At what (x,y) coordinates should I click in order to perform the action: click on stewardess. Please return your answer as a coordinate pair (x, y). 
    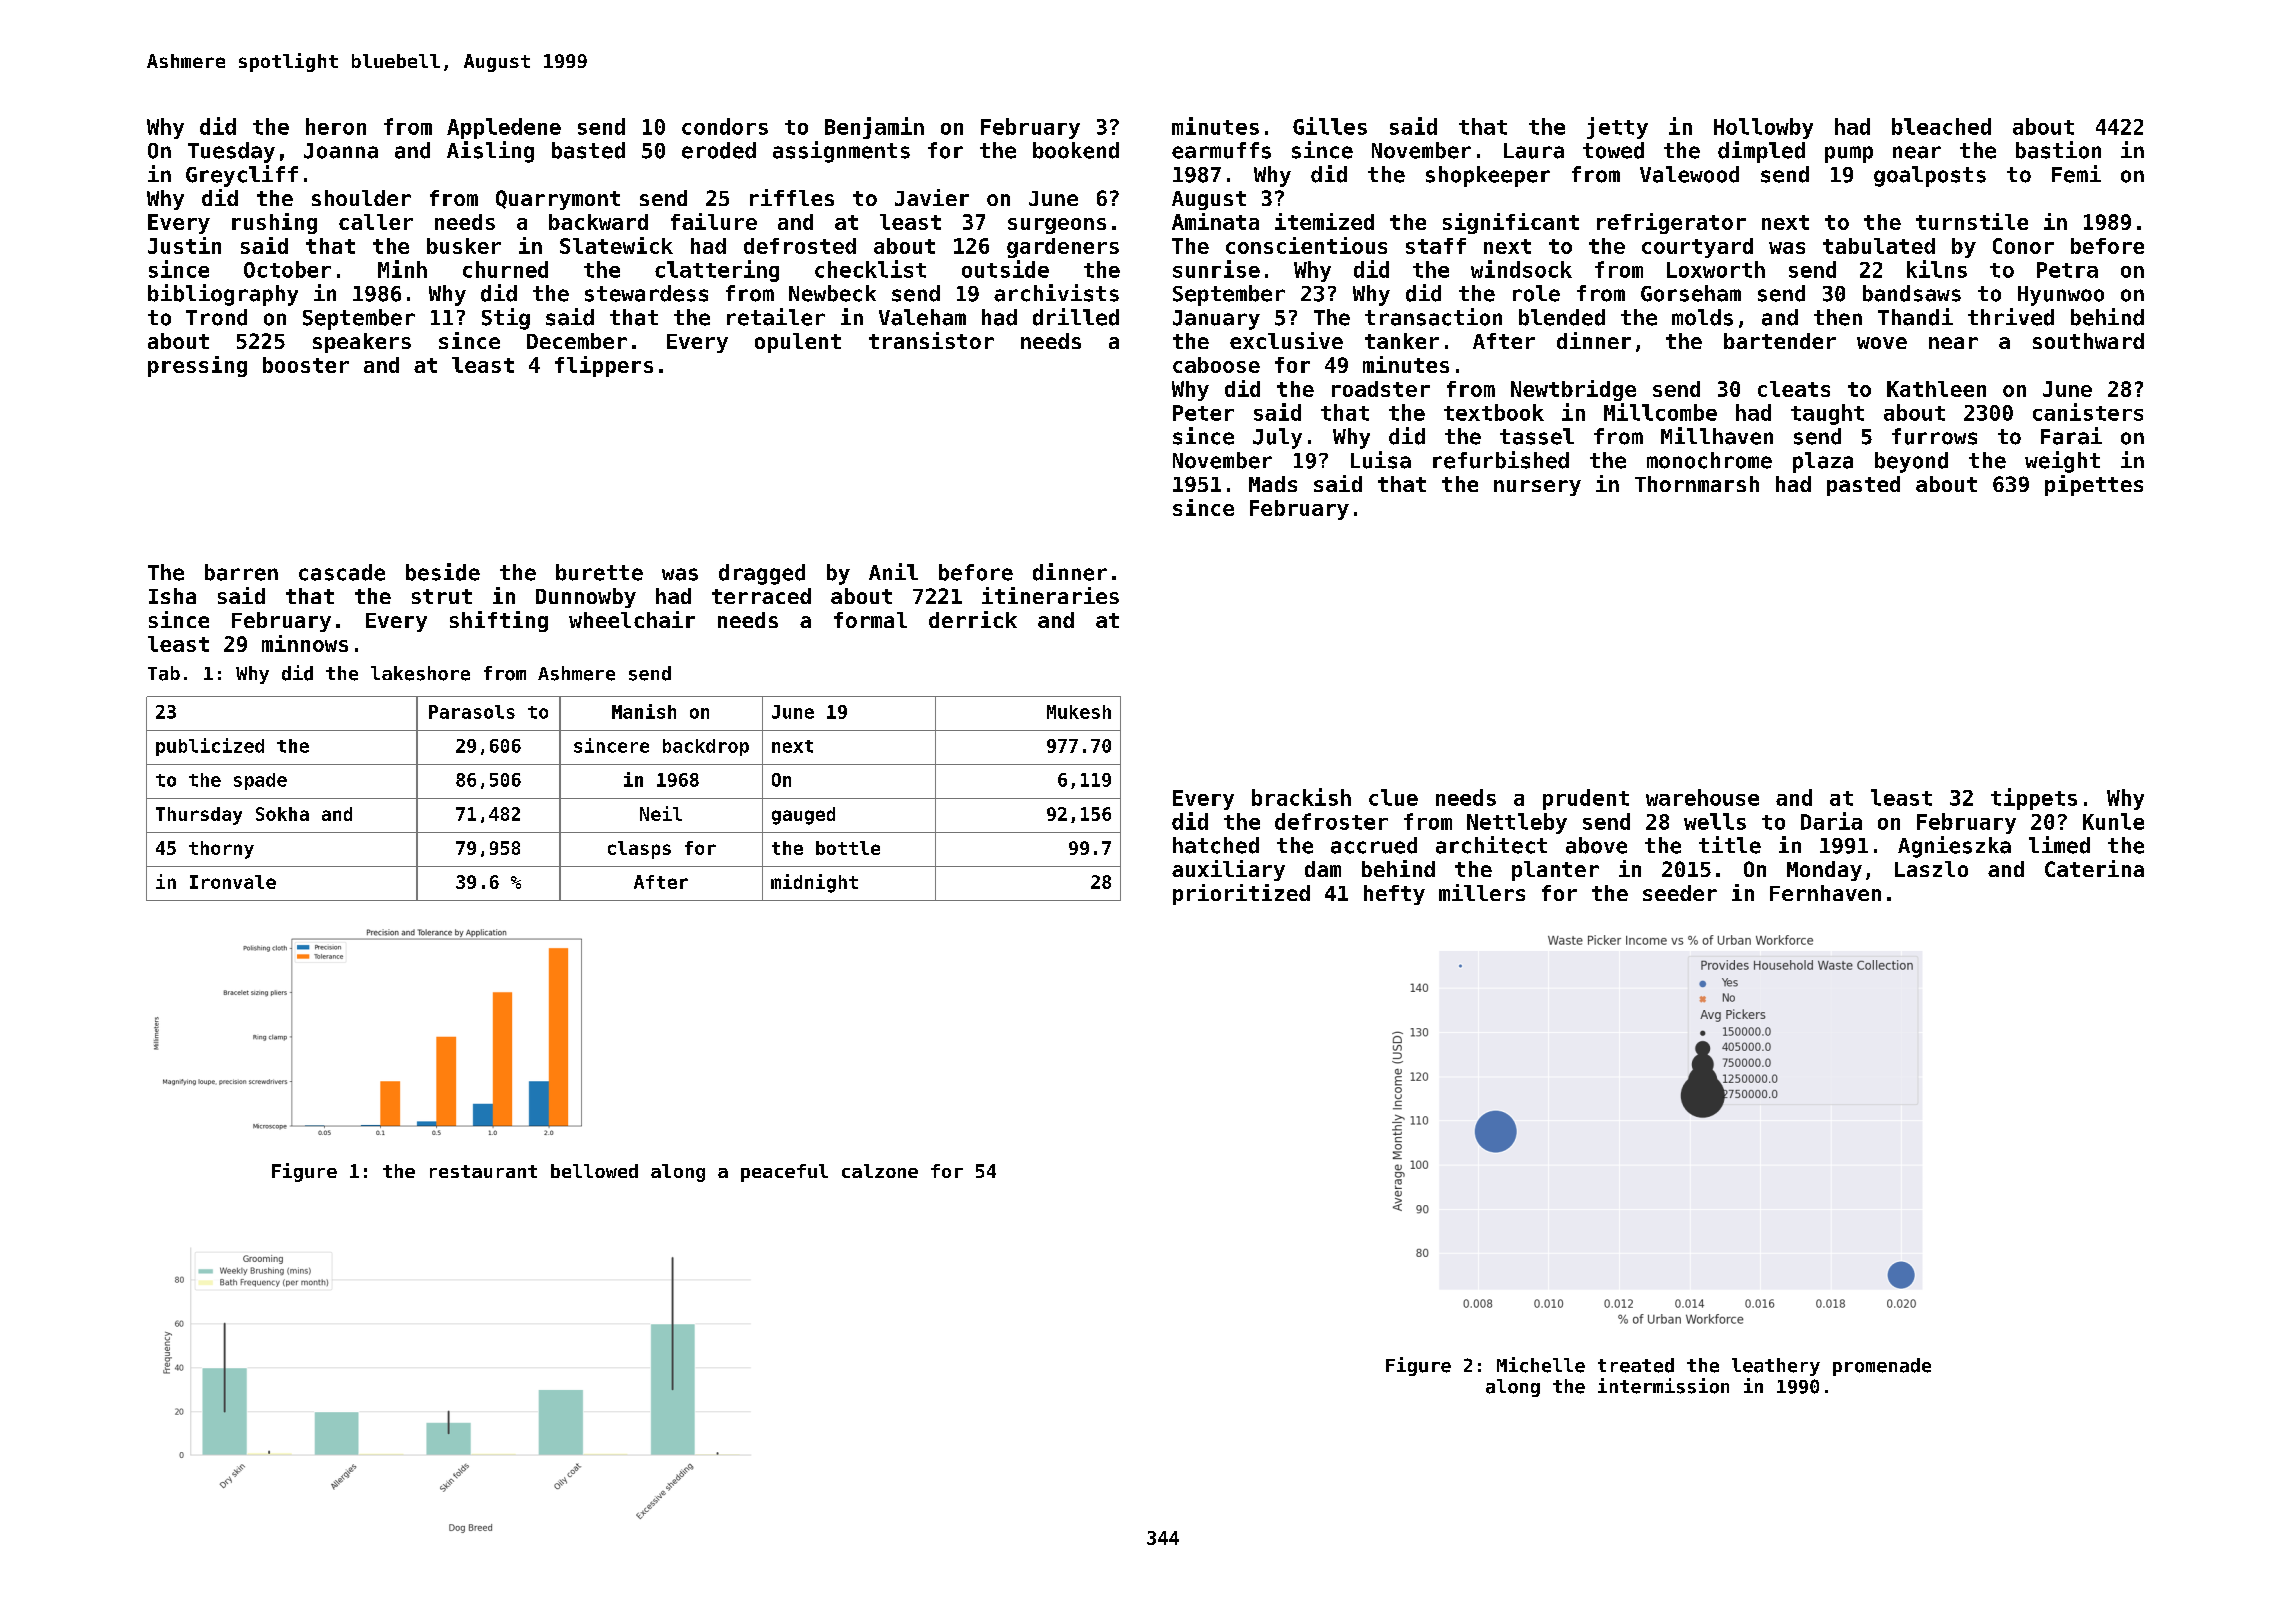
    Looking at the image, I should click on (646, 293).
